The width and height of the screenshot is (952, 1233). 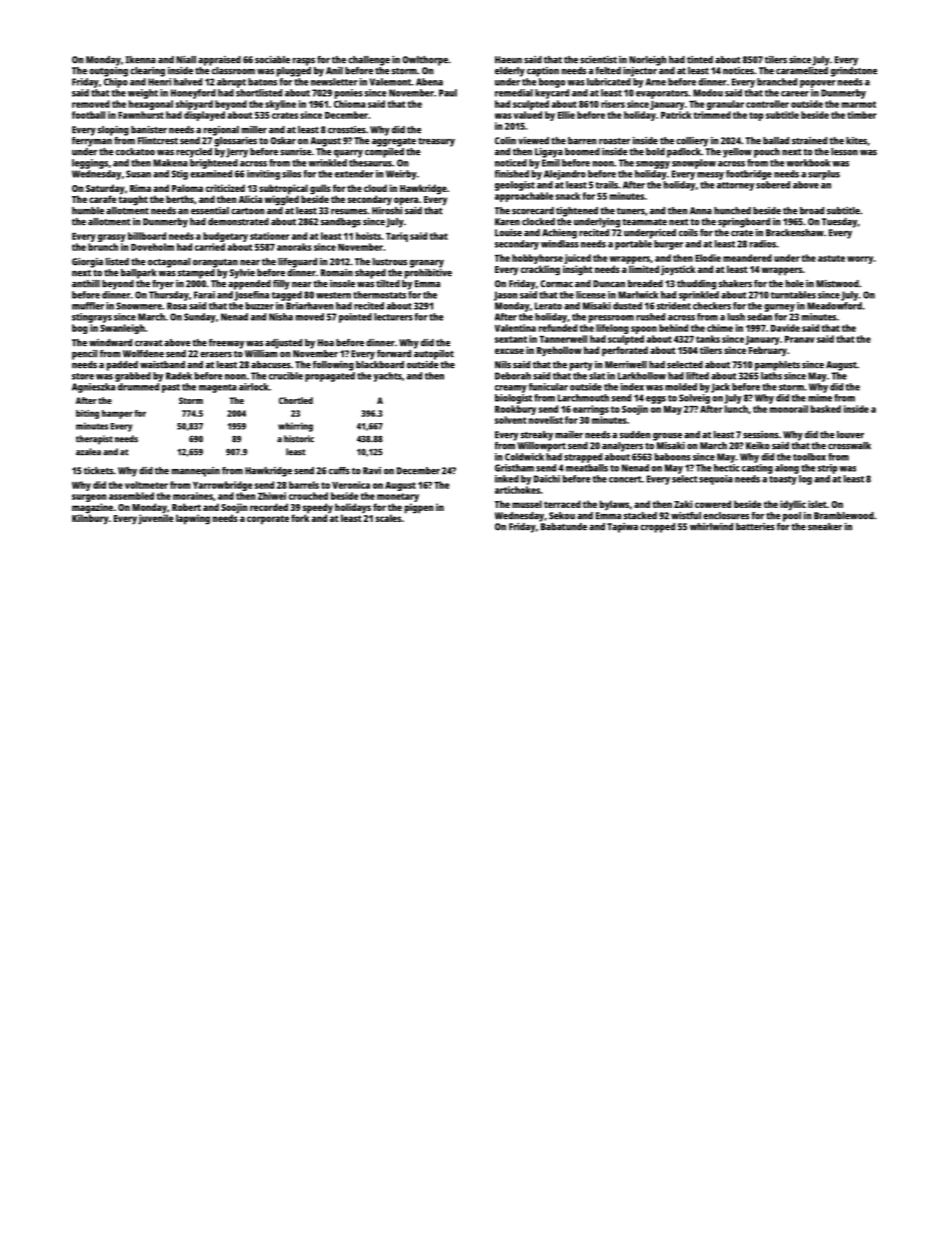 I want to click on Kilnbury, so click(x=90, y=519).
